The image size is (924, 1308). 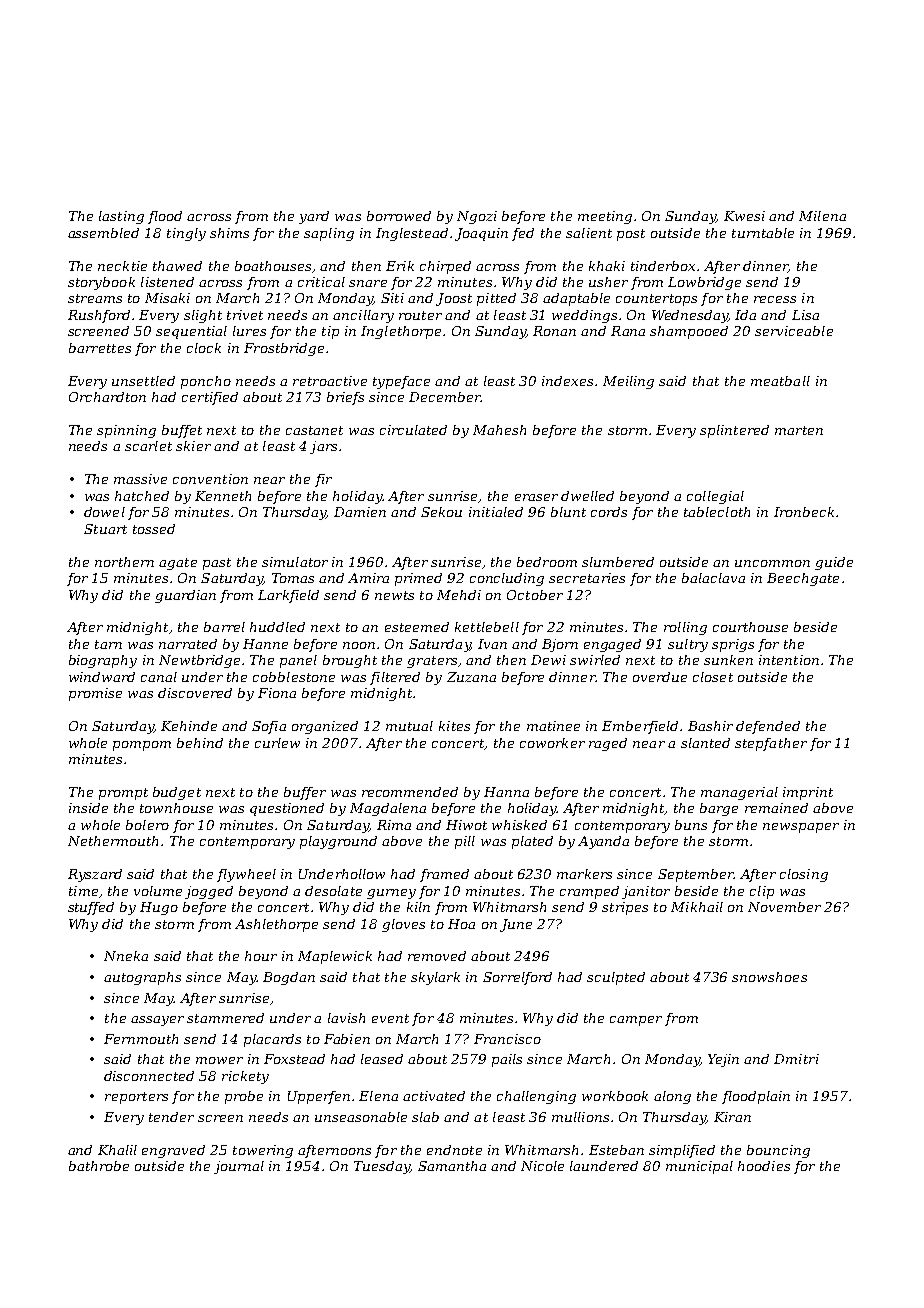 What do you see at coordinates (477, 217) in the screenshot?
I see `Ngozi` at bounding box center [477, 217].
